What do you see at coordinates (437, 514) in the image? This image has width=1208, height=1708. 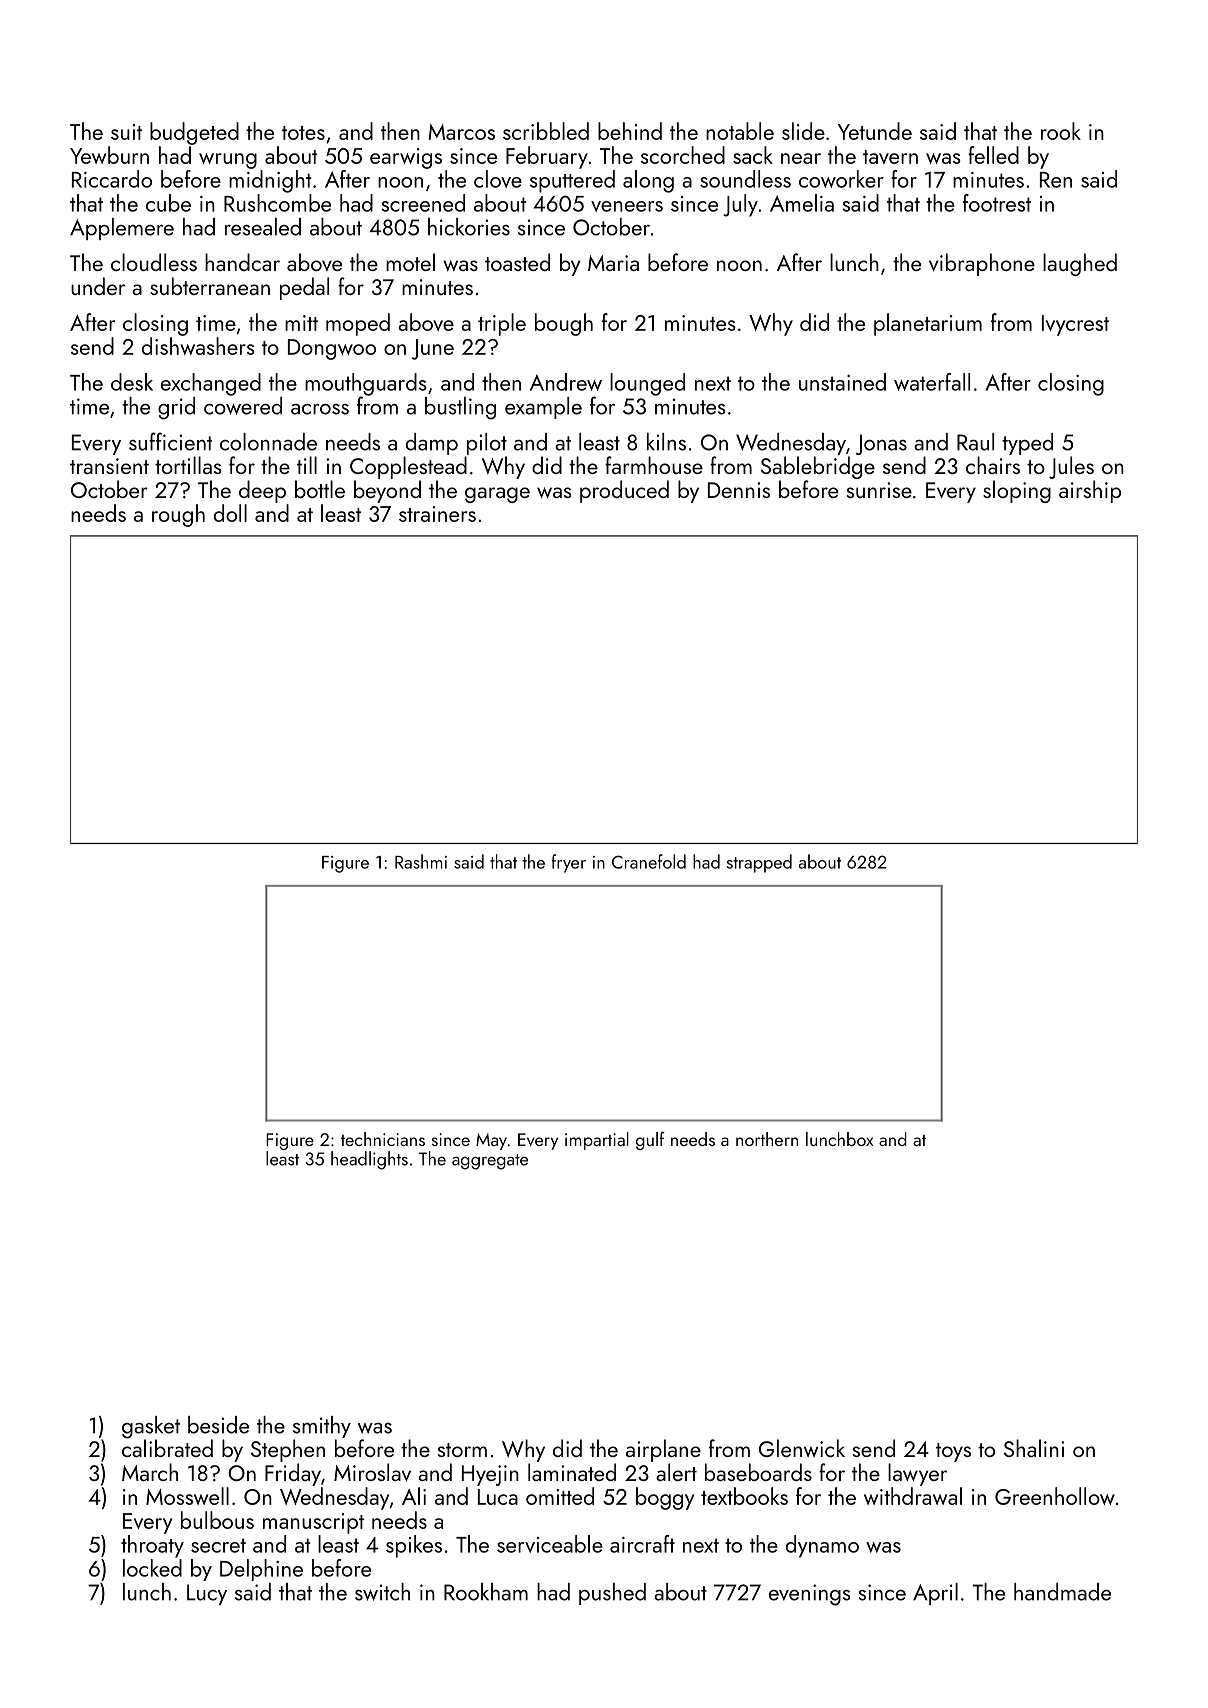 I see `strainers` at bounding box center [437, 514].
